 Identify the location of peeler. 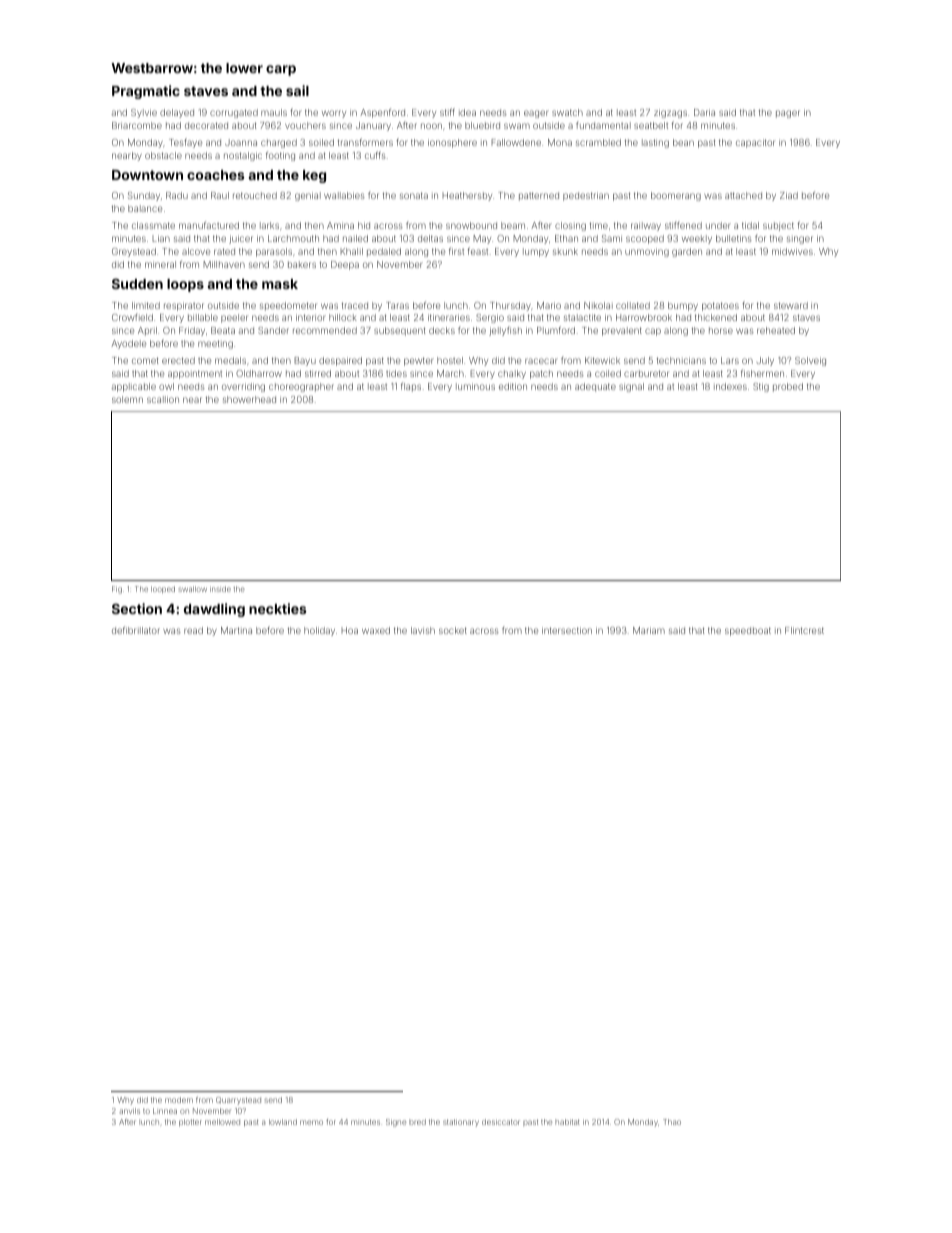
(234, 318).
